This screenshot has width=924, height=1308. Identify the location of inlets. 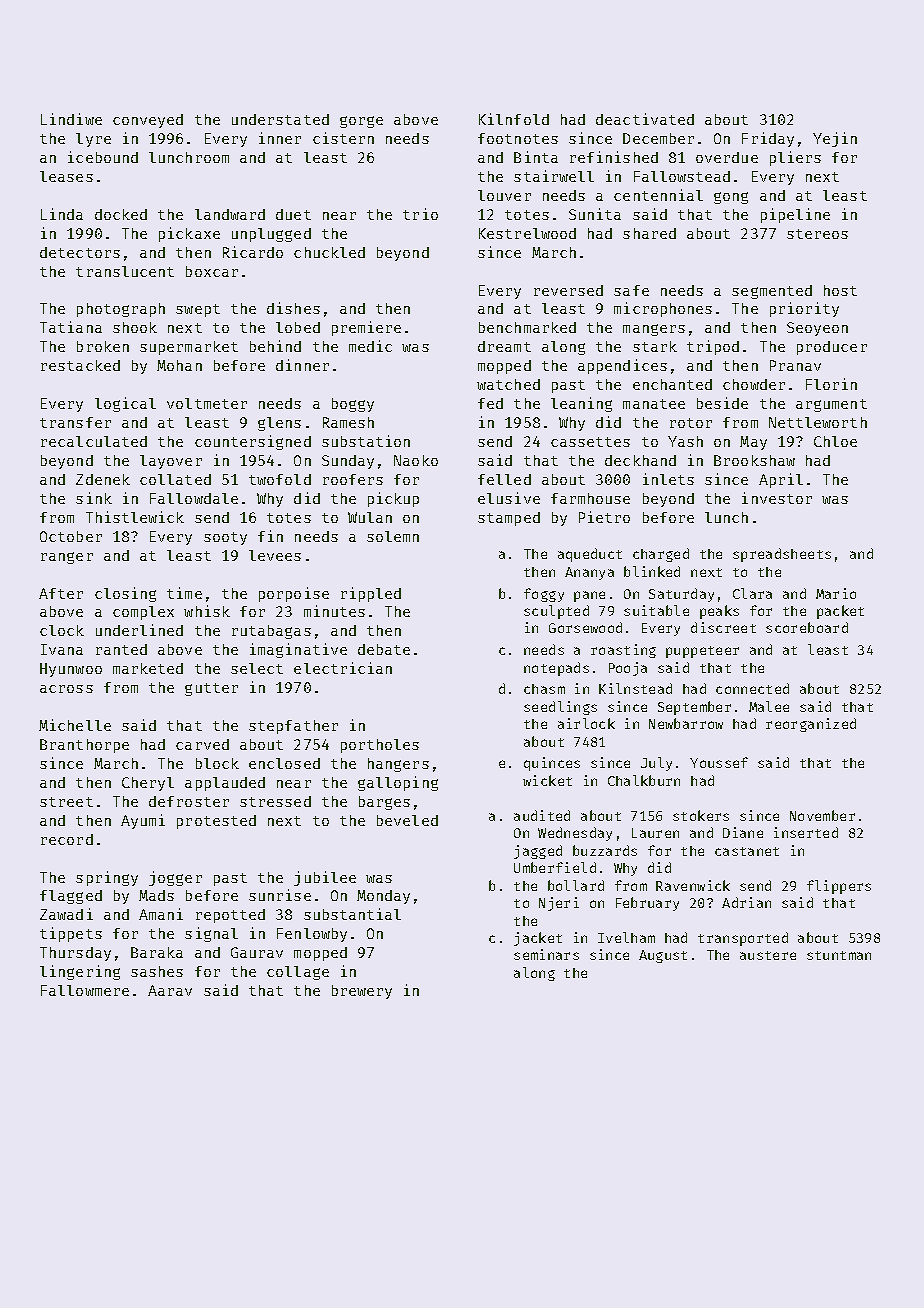
(668, 479).
